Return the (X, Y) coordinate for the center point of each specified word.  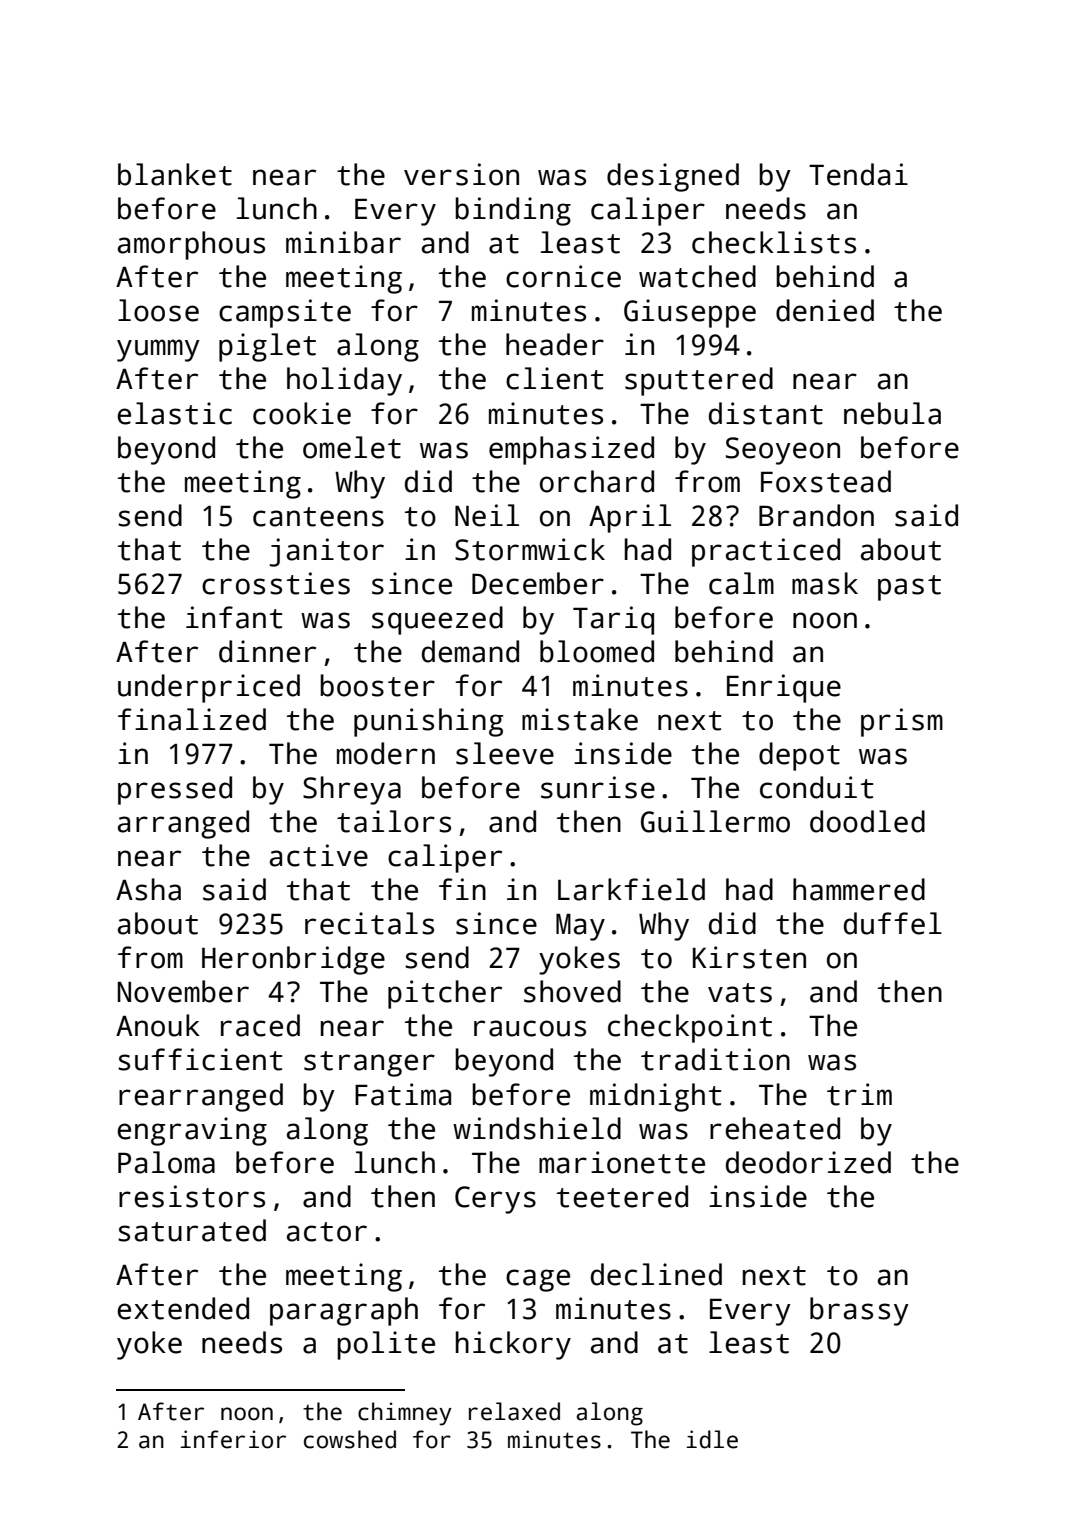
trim (859, 1094)
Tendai (858, 174)
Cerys (495, 1200)
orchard (597, 481)
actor (327, 1232)
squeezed (437, 620)
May (580, 927)
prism (902, 722)
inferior (233, 1439)
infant (234, 617)
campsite (285, 313)
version (461, 174)
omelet (352, 447)
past (909, 588)
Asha (148, 889)
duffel (893, 923)
